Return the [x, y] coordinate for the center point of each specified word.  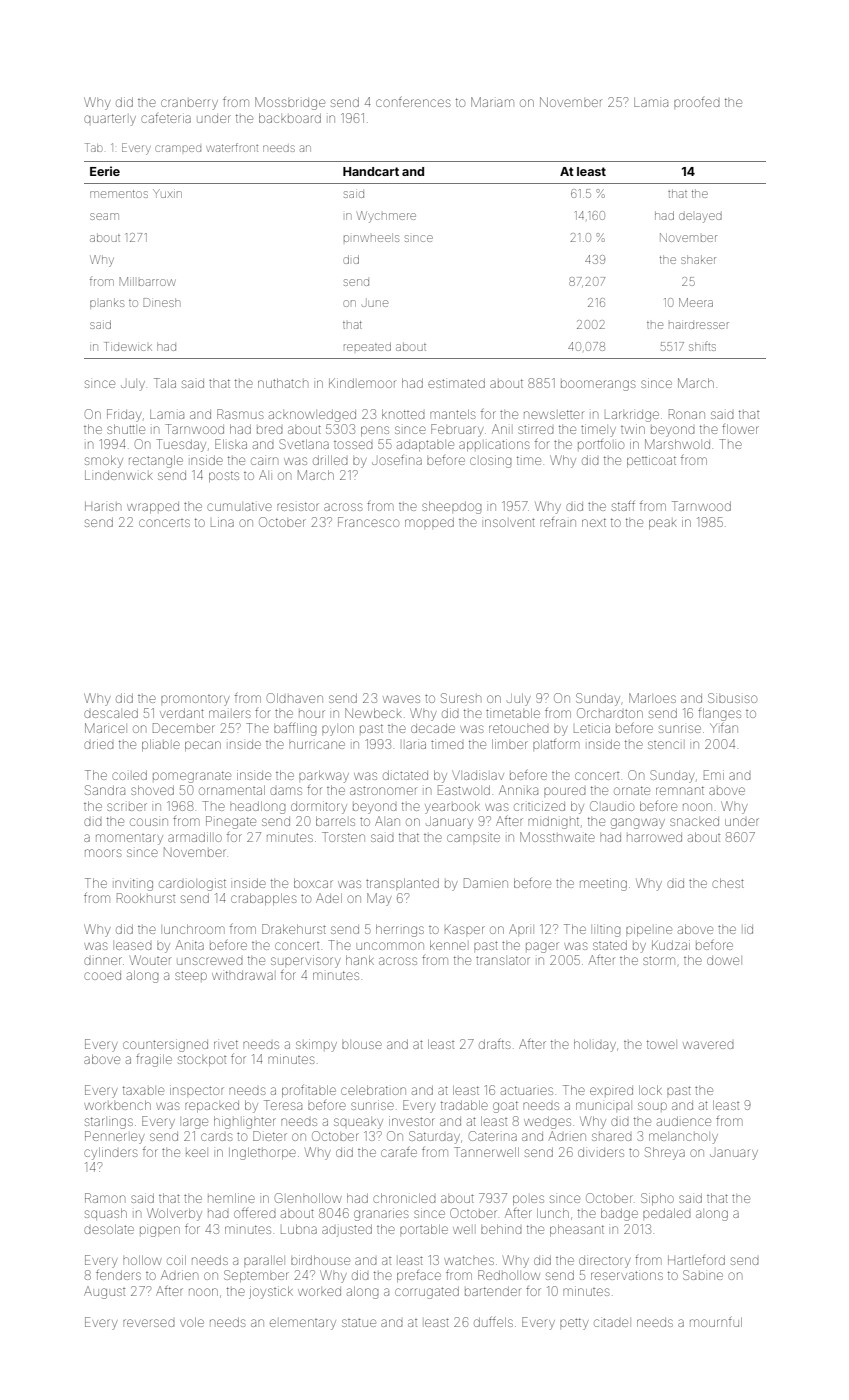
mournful [716, 1322]
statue [359, 1322]
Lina [222, 522]
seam [104, 216]
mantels [452, 414]
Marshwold [677, 444]
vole [192, 1322]
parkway [324, 776]
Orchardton [610, 713]
